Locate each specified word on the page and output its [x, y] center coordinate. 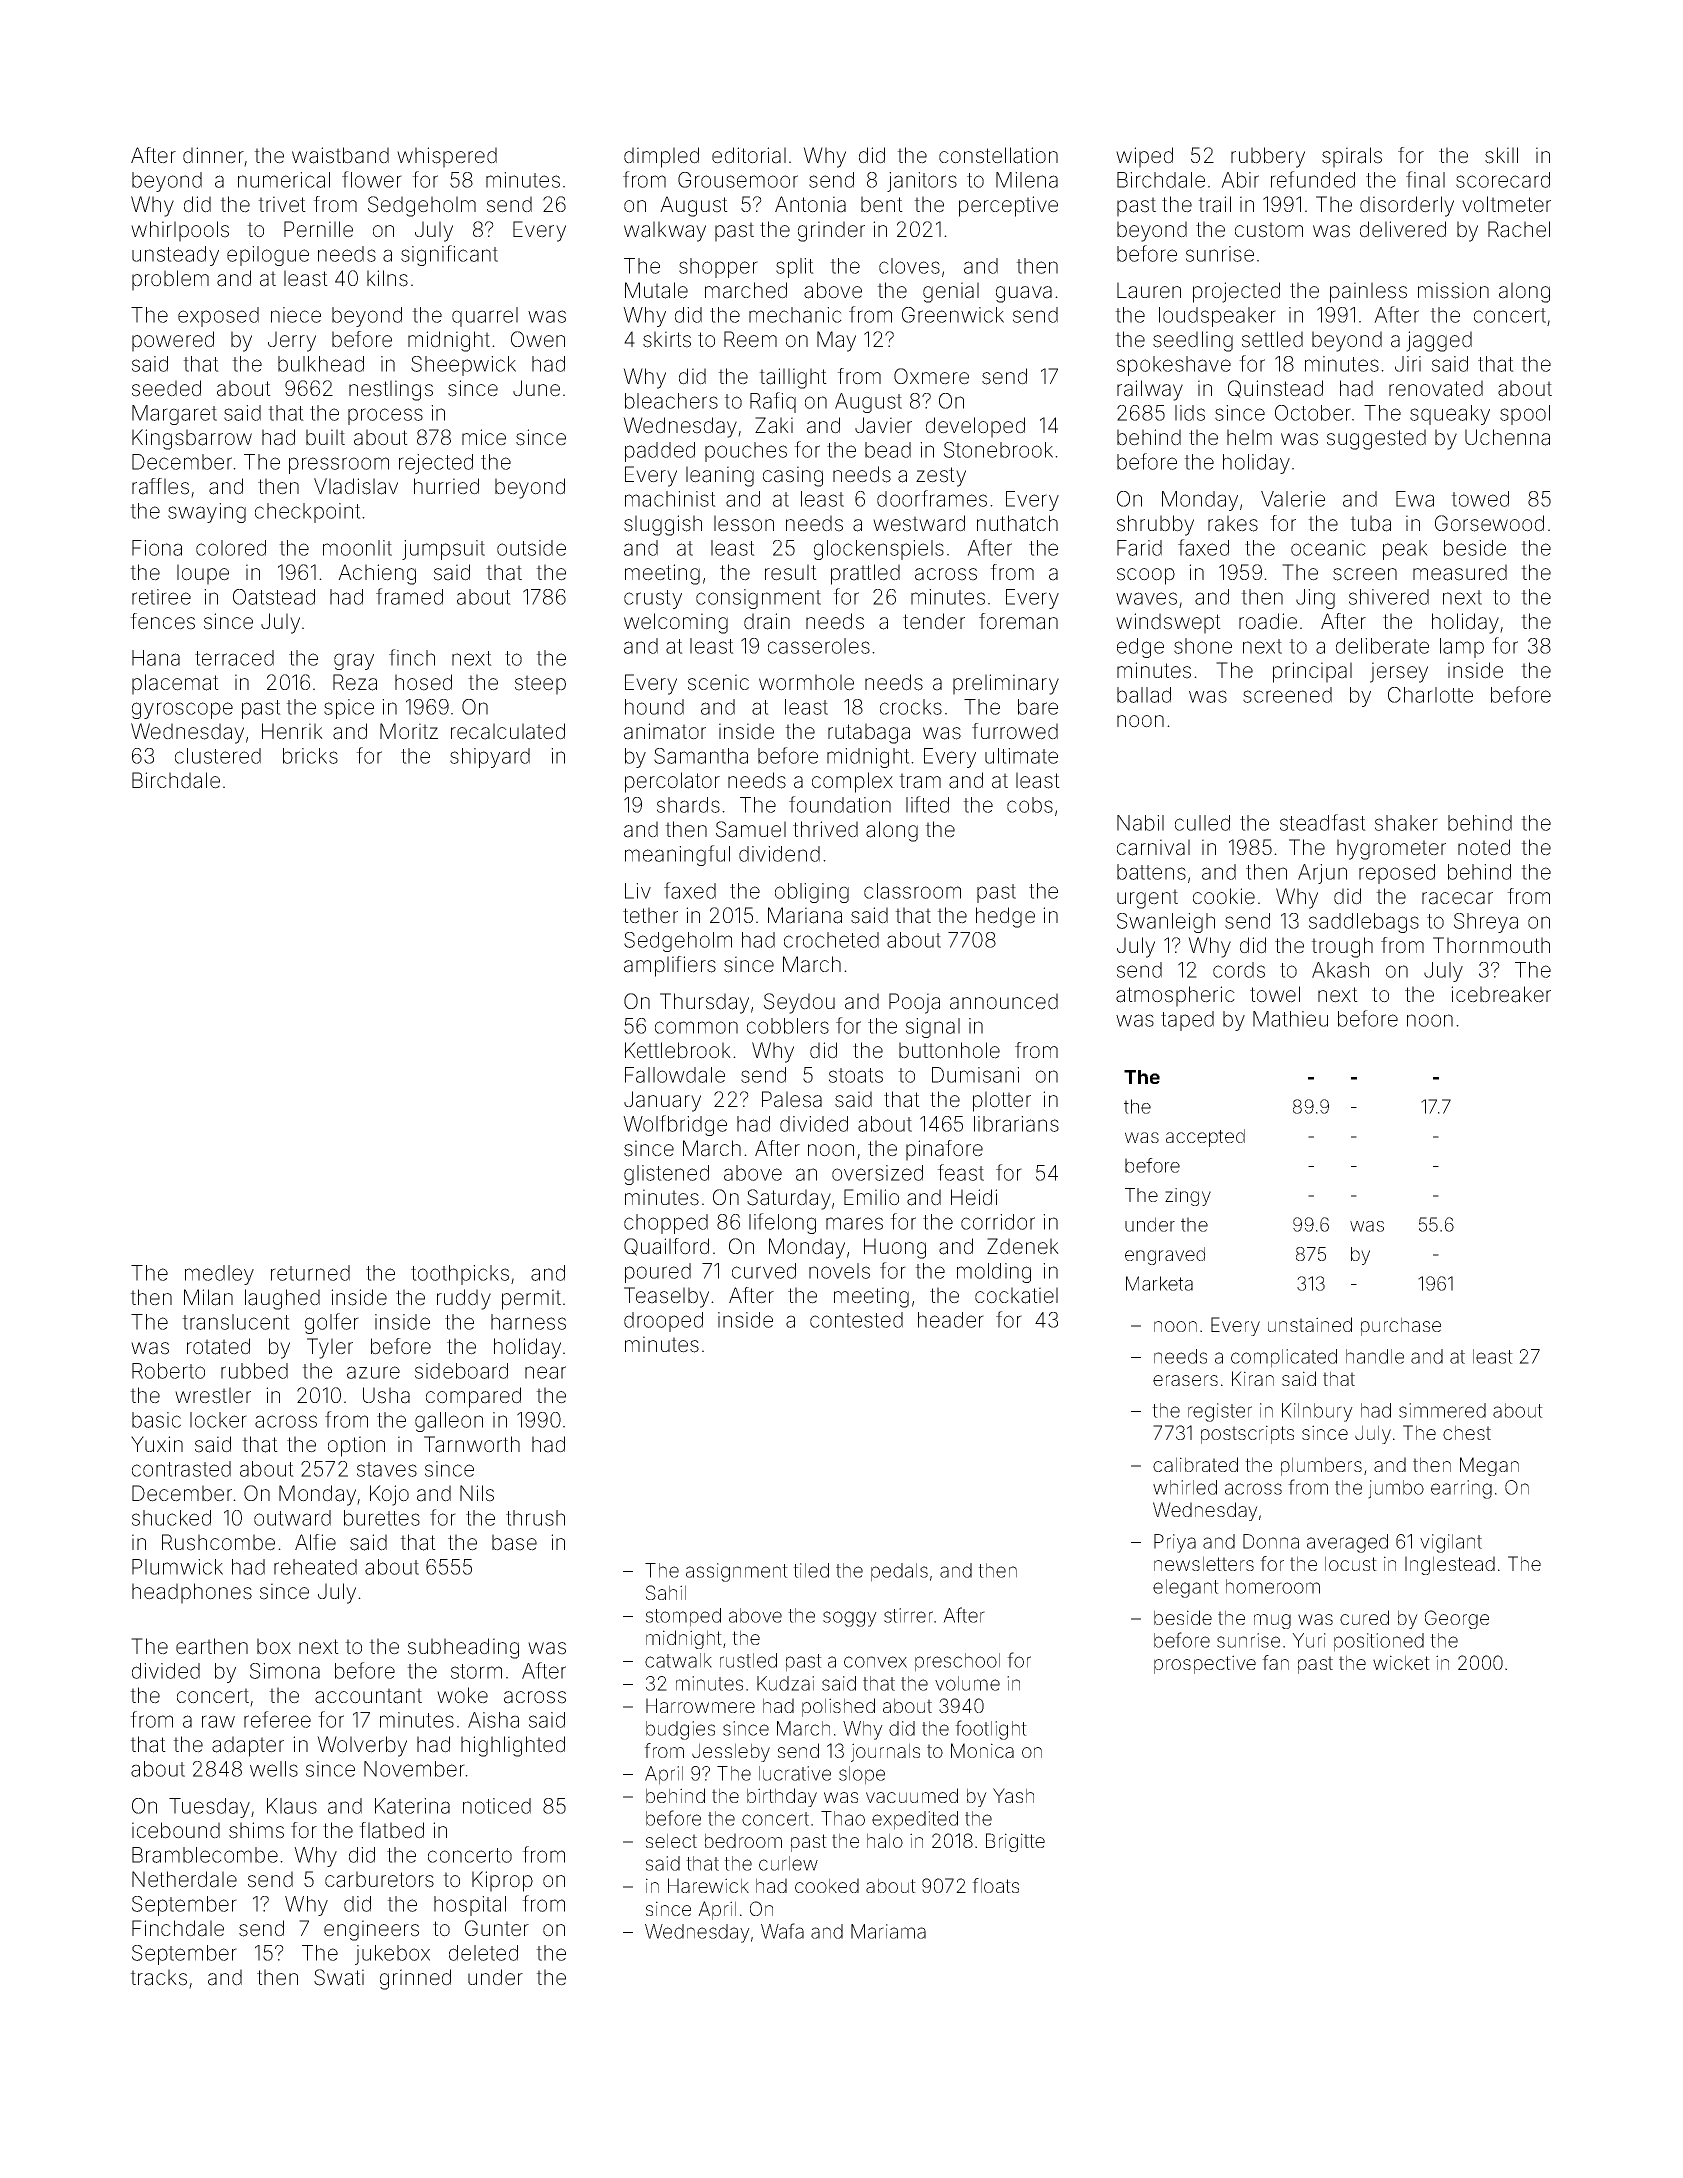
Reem [750, 339]
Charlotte [1430, 695]
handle [1375, 1356]
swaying [207, 513]
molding [994, 1273]
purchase [1401, 1326]
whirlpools [180, 231]
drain [767, 621]
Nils [477, 1493]
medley [219, 1275]
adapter [248, 1746]
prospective [1205, 1664]
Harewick [708, 1885]
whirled [1185, 1487]
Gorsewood [1489, 523]
